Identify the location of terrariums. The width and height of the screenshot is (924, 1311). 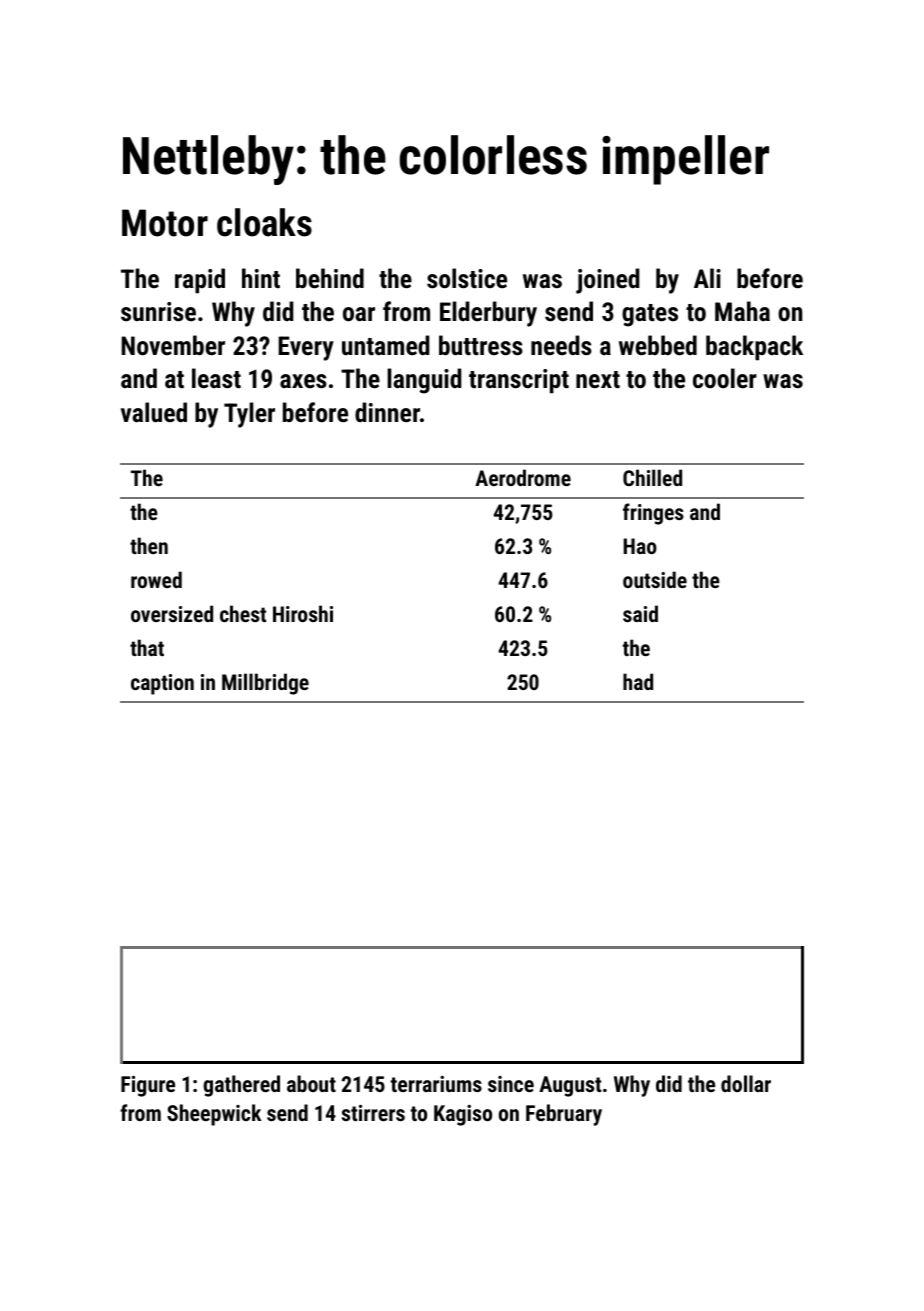
(436, 1084).
